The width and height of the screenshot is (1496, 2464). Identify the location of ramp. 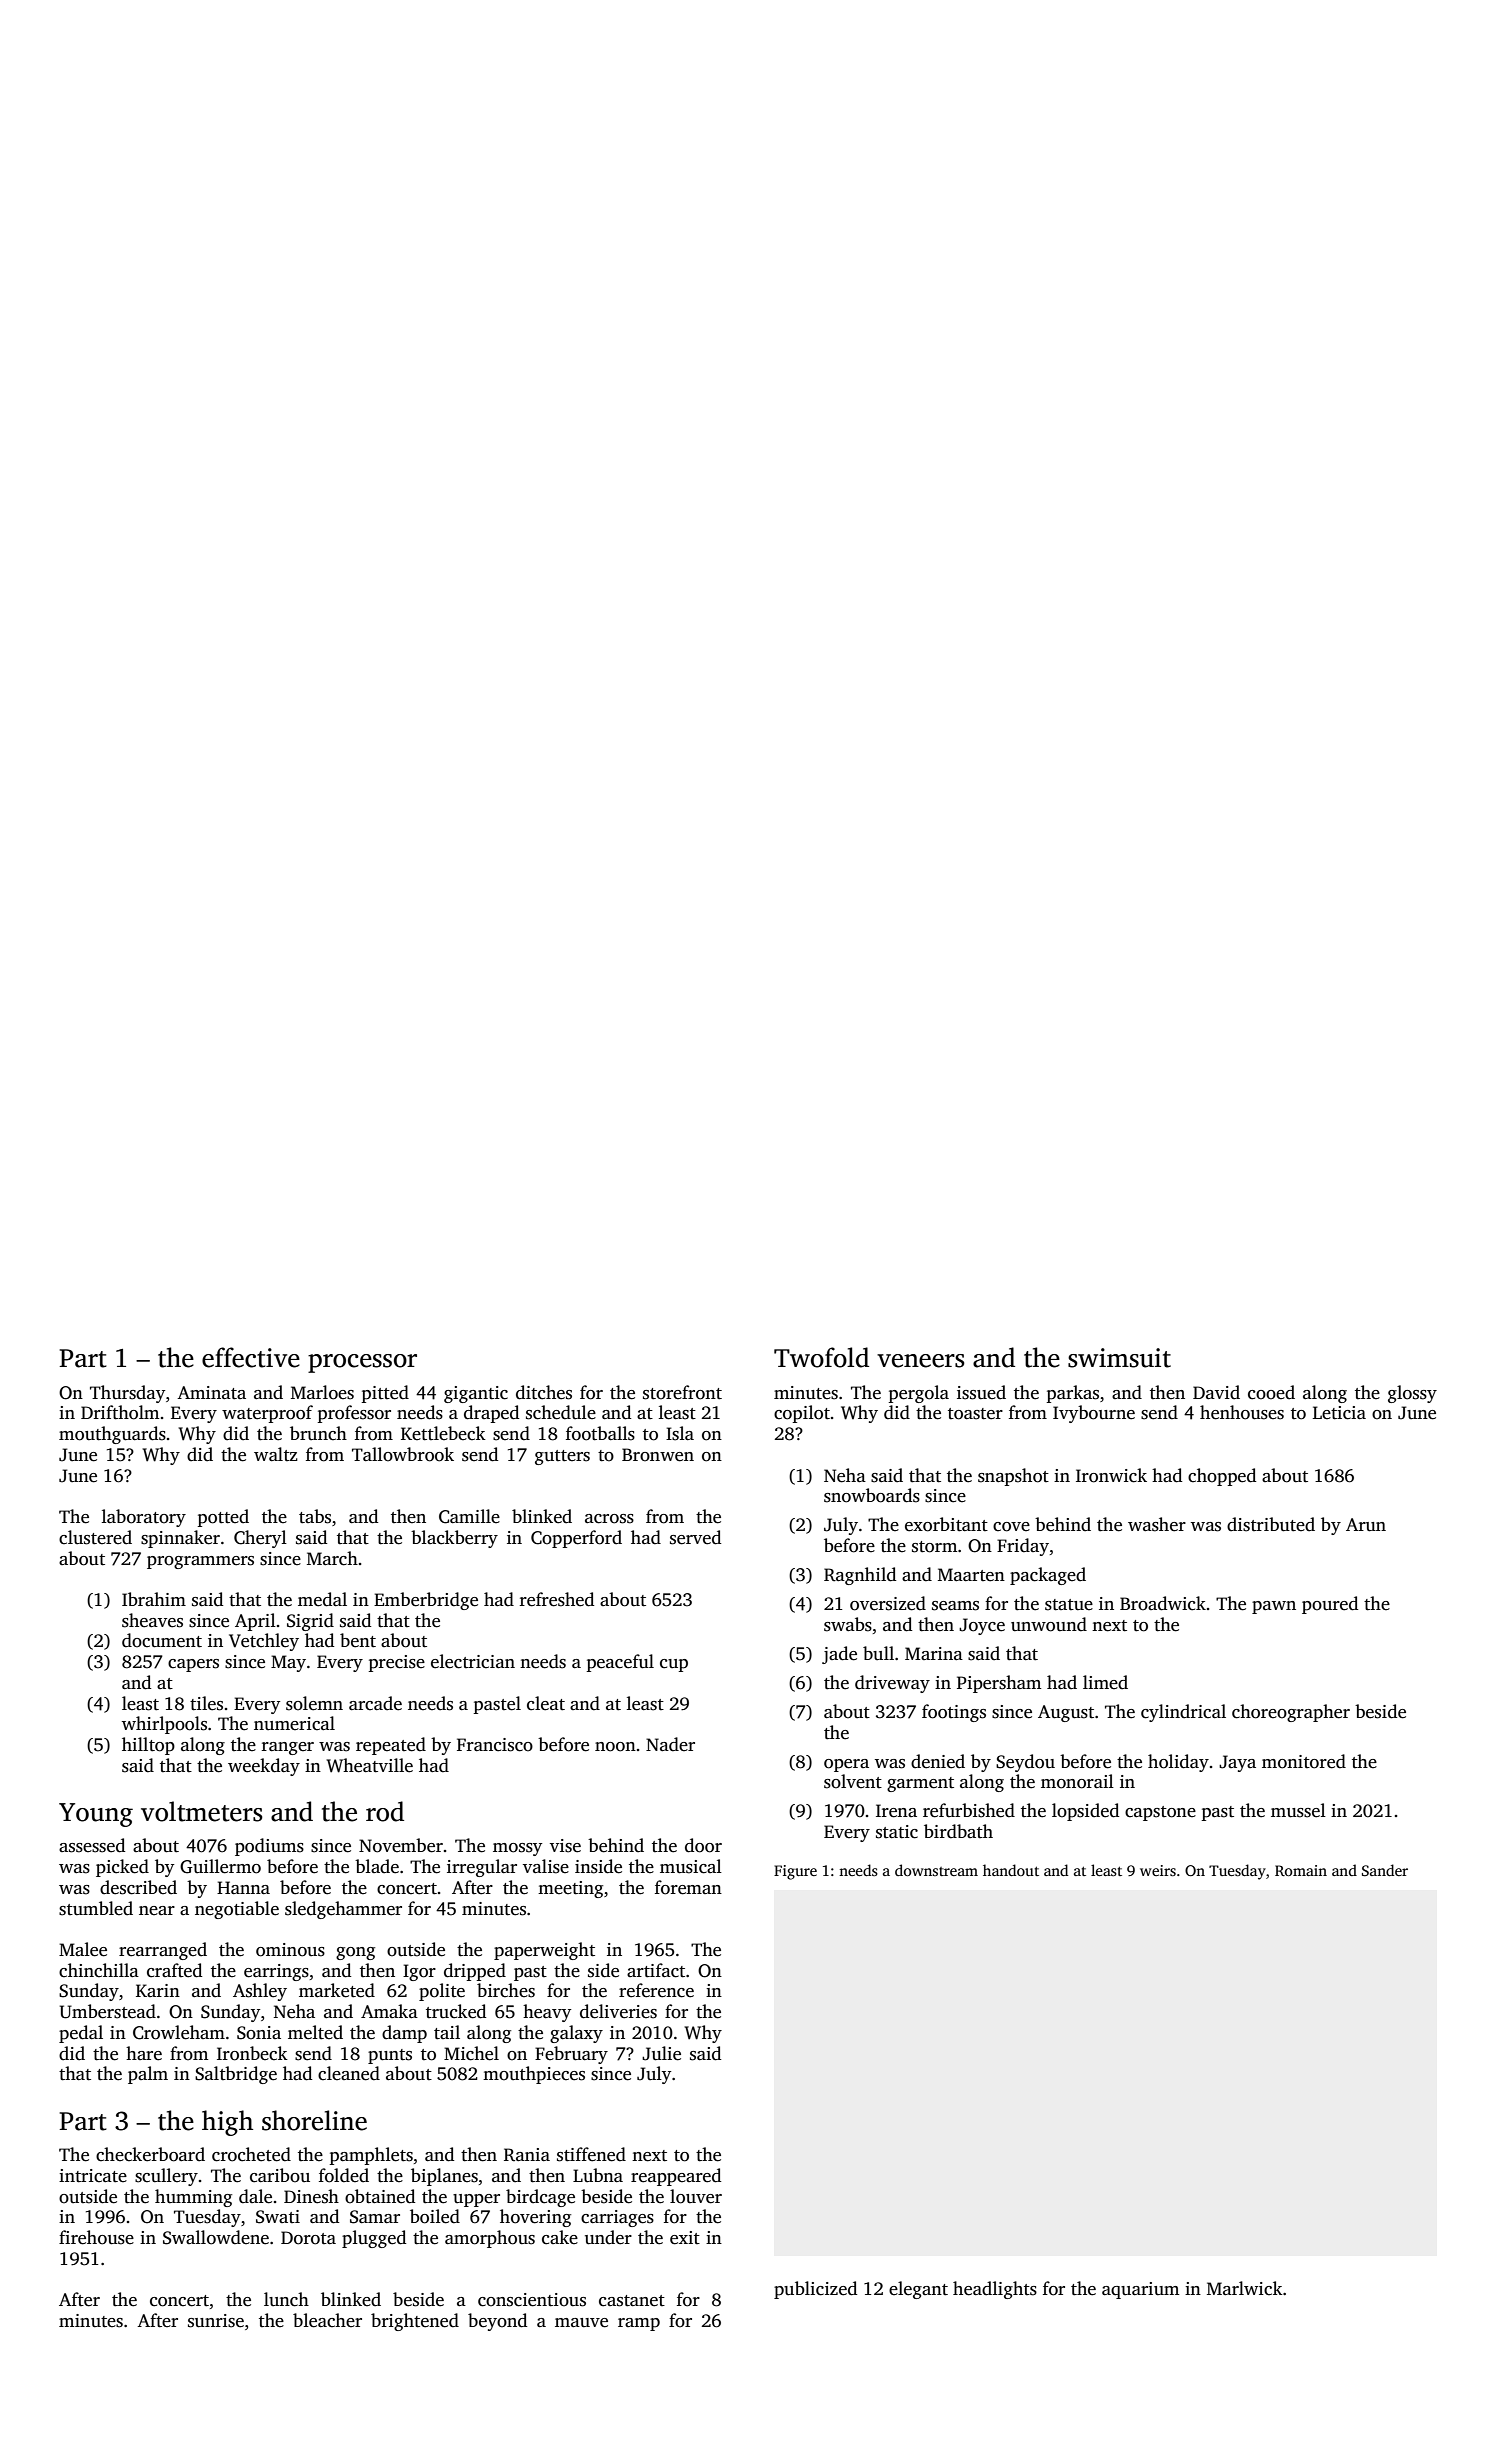
(639, 2324).
